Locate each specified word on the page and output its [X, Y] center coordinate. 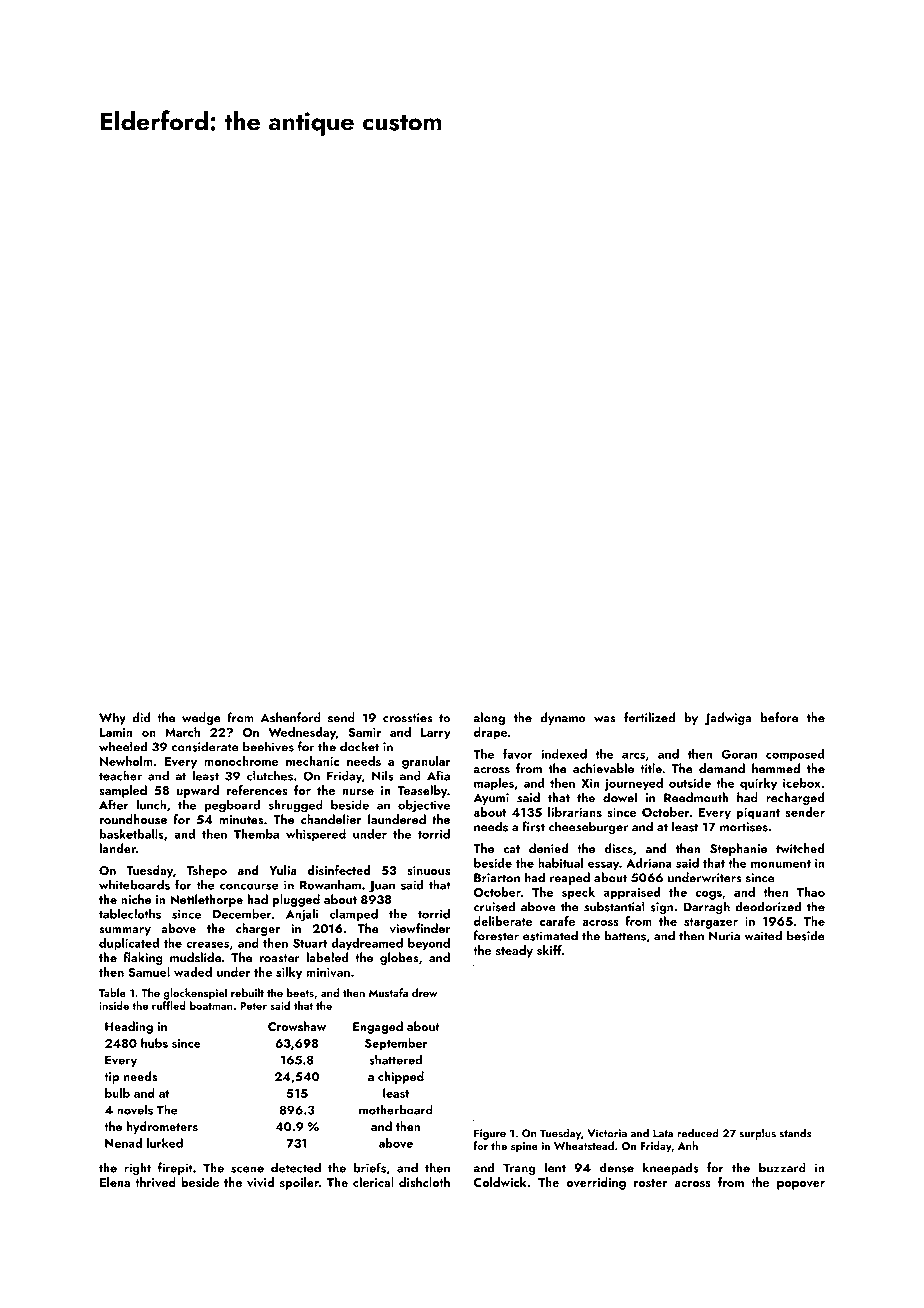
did [141, 717]
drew [424, 992]
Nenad [123, 1143]
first [533, 826]
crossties [408, 718]
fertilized [649, 717]
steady [514, 951]
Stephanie [738, 849]
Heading [129, 1027]
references [257, 790]
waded [193, 972]
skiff [549, 950]
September [396, 1044]
